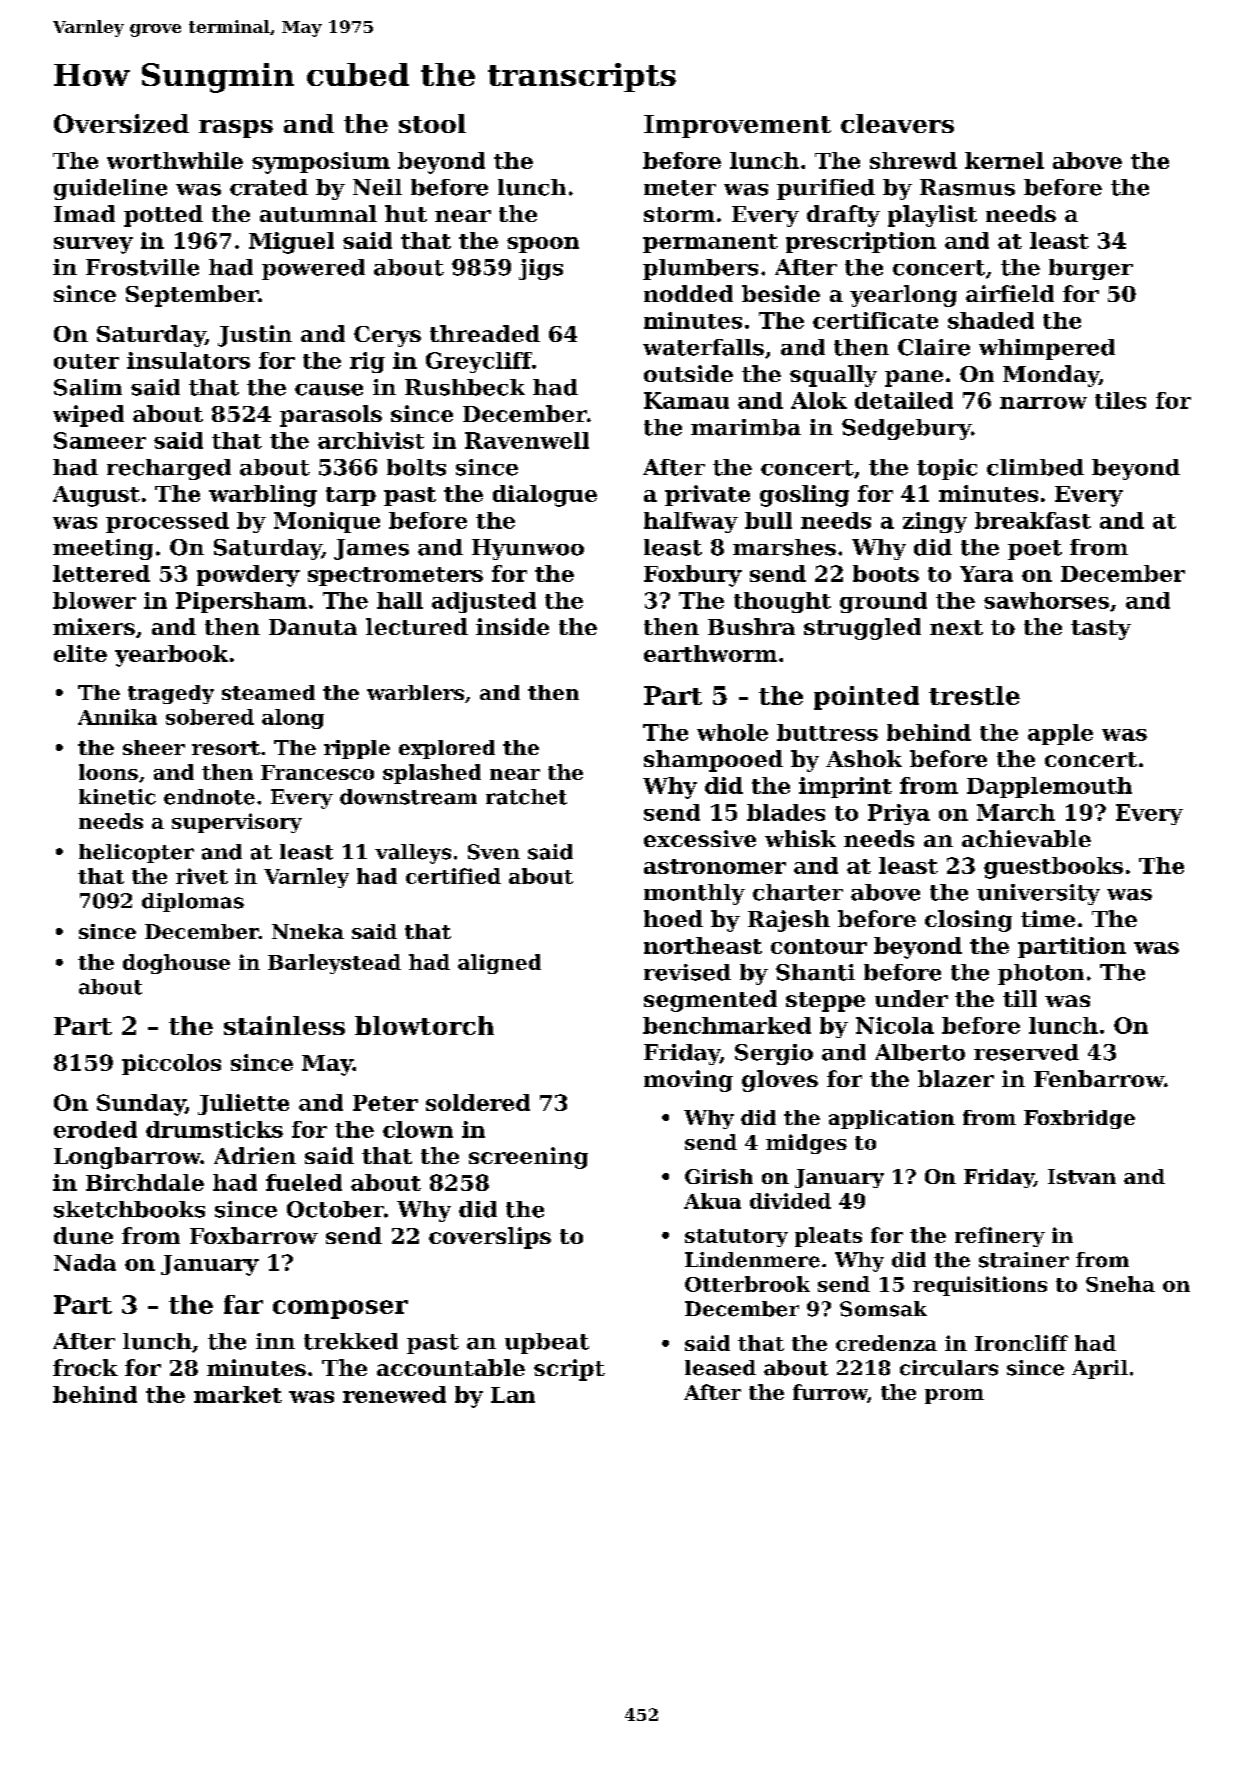 The width and height of the page is (1248, 1766). I want to click on dune, so click(83, 1235).
